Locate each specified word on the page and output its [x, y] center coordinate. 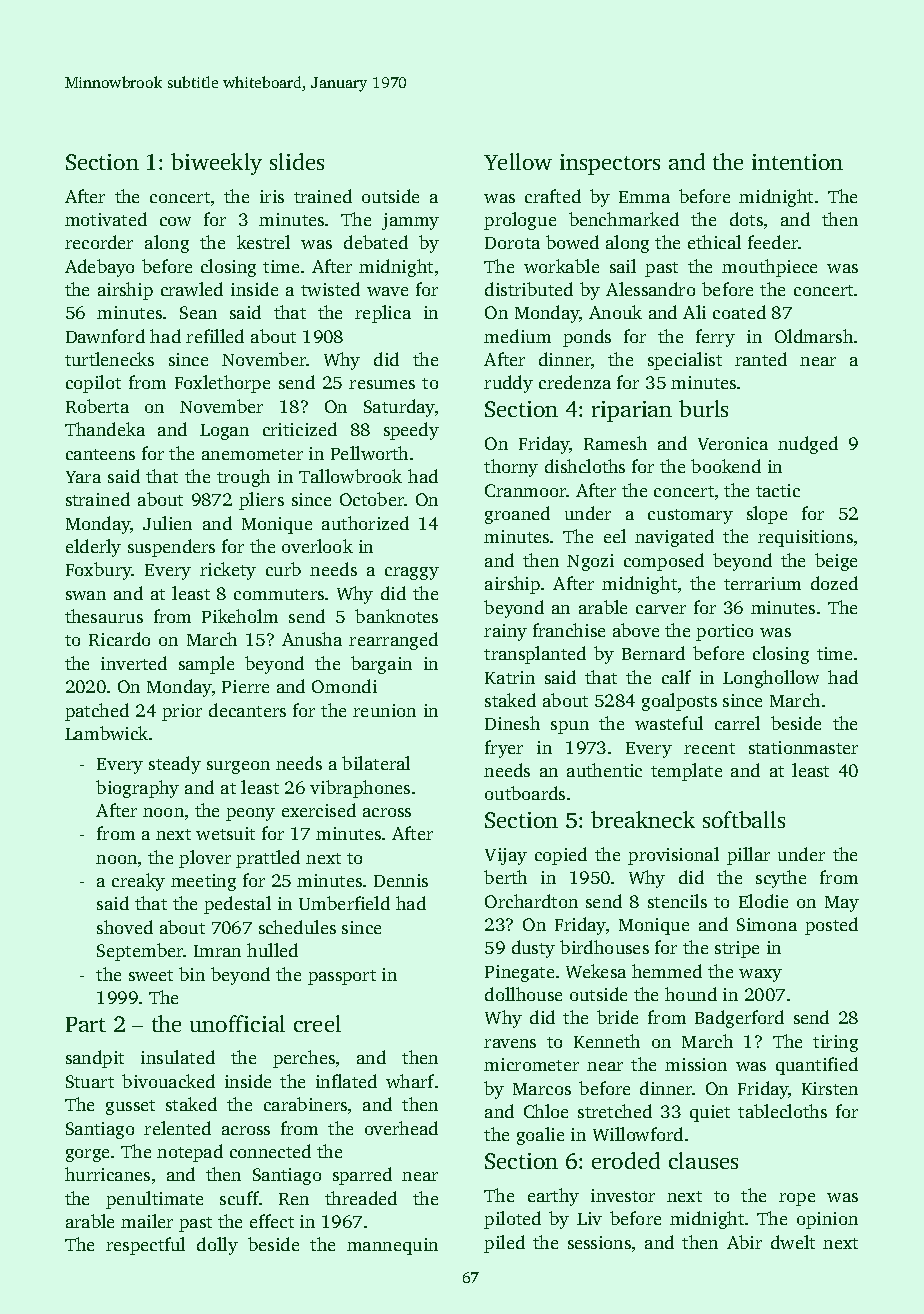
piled [504, 1244]
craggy [412, 573]
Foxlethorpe [222, 384]
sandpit [95, 1059]
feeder [773, 242]
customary [690, 516]
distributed [529, 289]
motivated [106, 219]
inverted [134, 663]
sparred [362, 1176]
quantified [817, 1066]
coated [739, 312]
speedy [411, 431]
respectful [145, 1246]
